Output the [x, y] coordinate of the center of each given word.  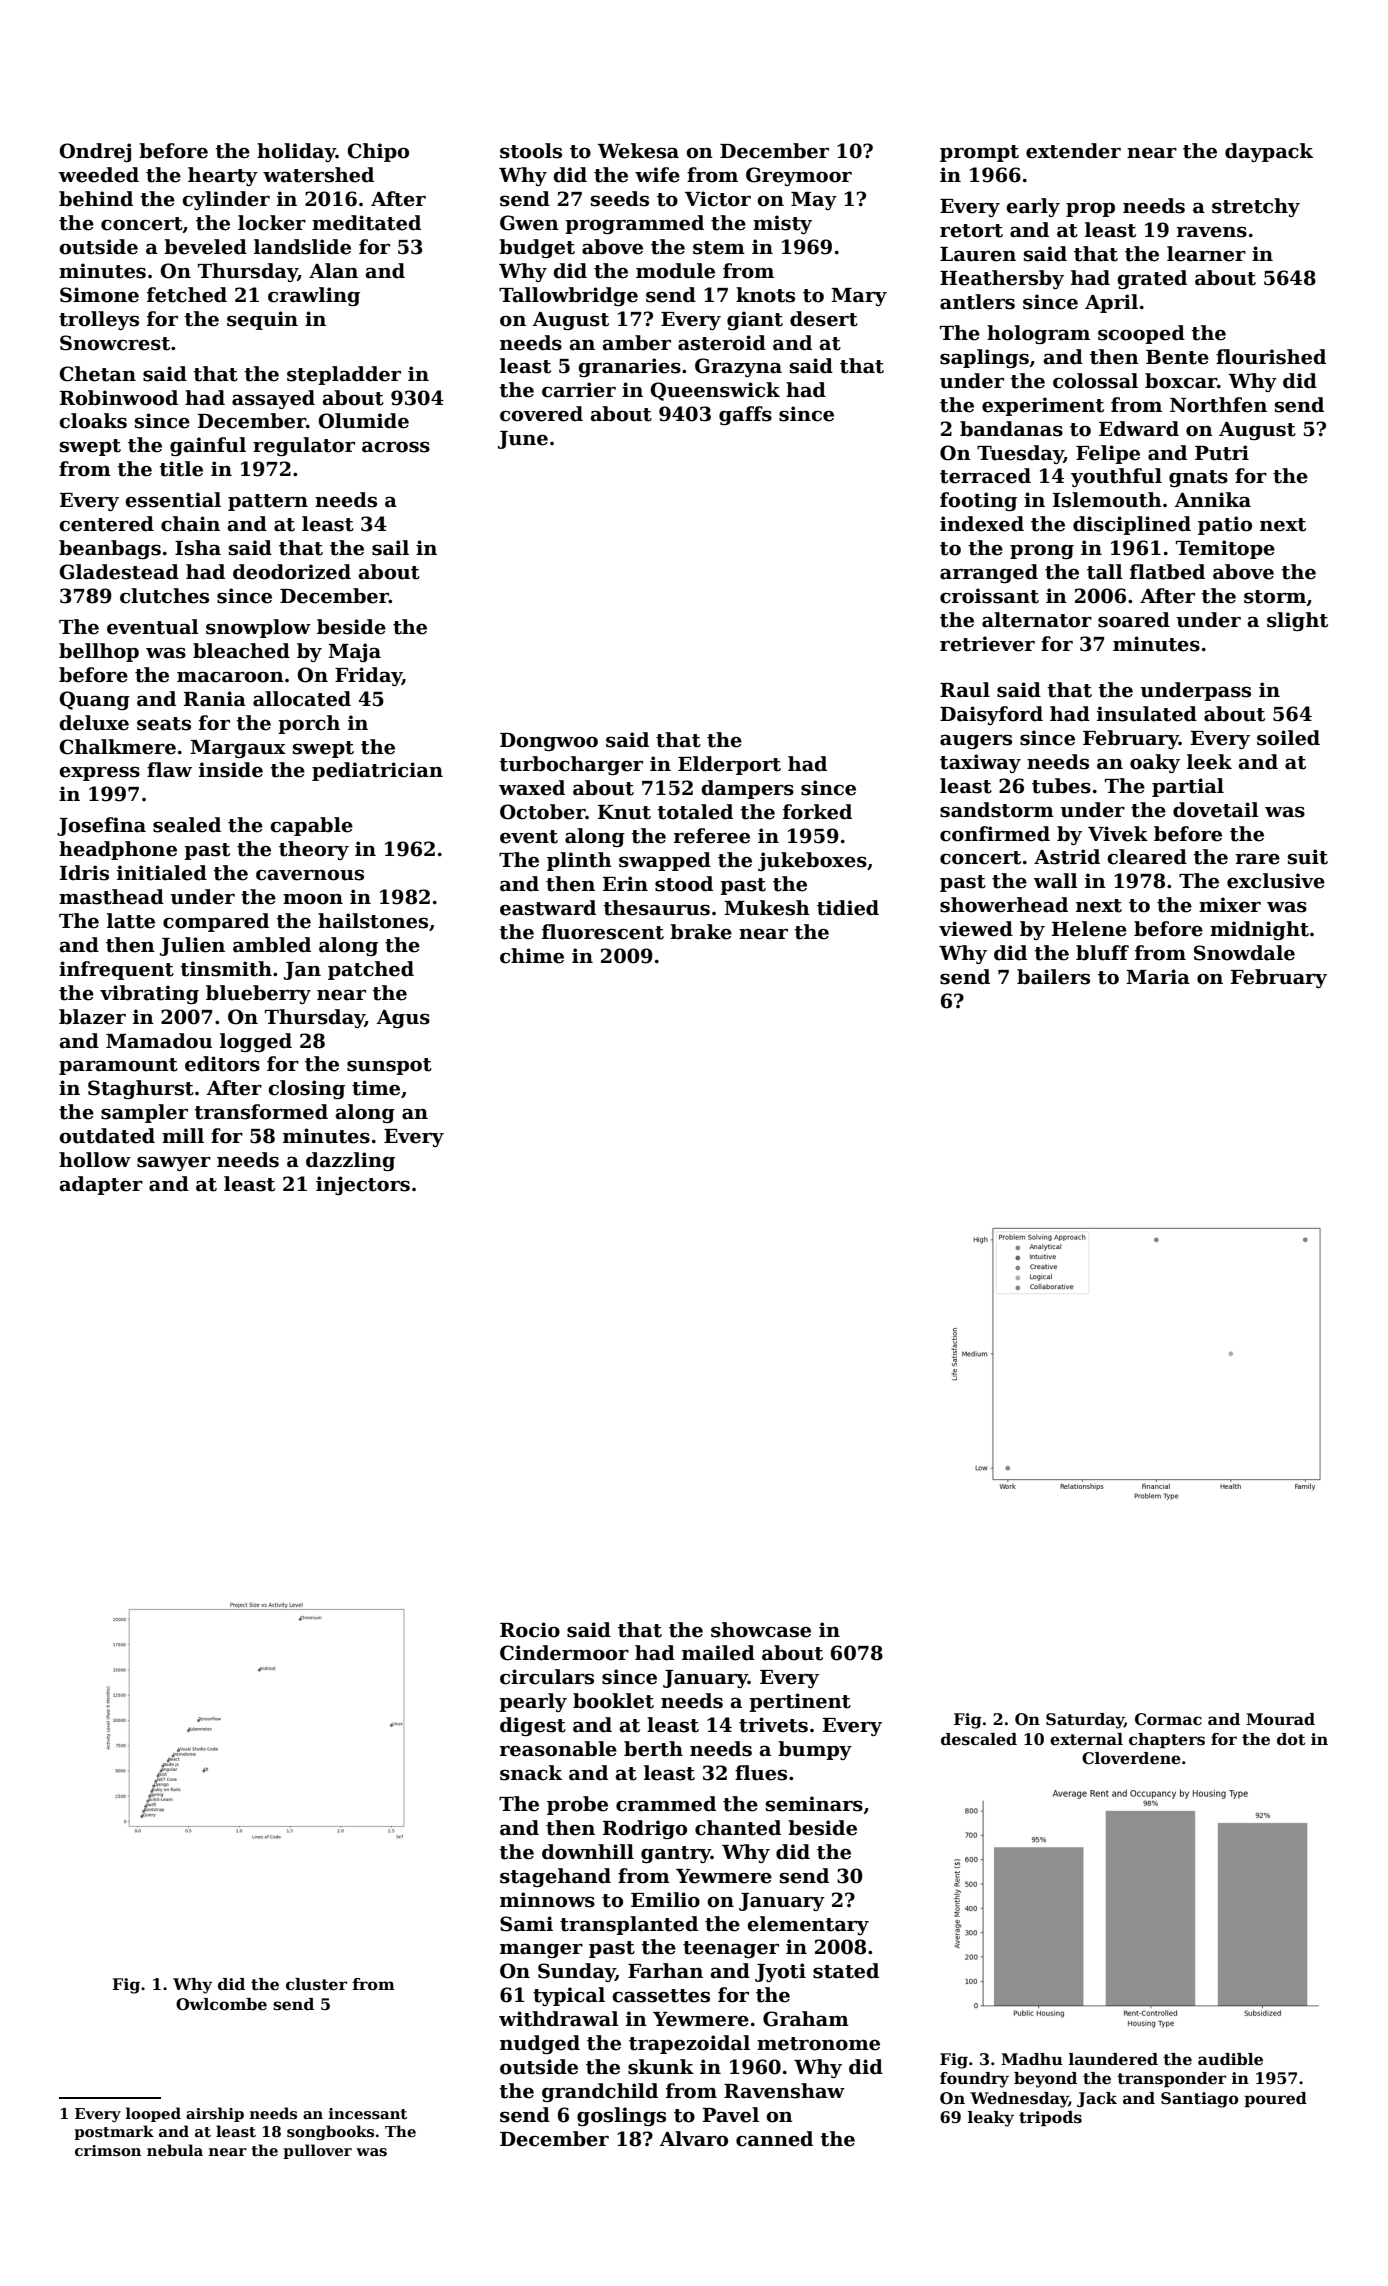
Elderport [729, 765]
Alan [333, 271]
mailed [718, 1653]
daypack [1269, 152]
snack [531, 1773]
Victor [718, 199]
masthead [111, 897]
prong [1042, 552]
